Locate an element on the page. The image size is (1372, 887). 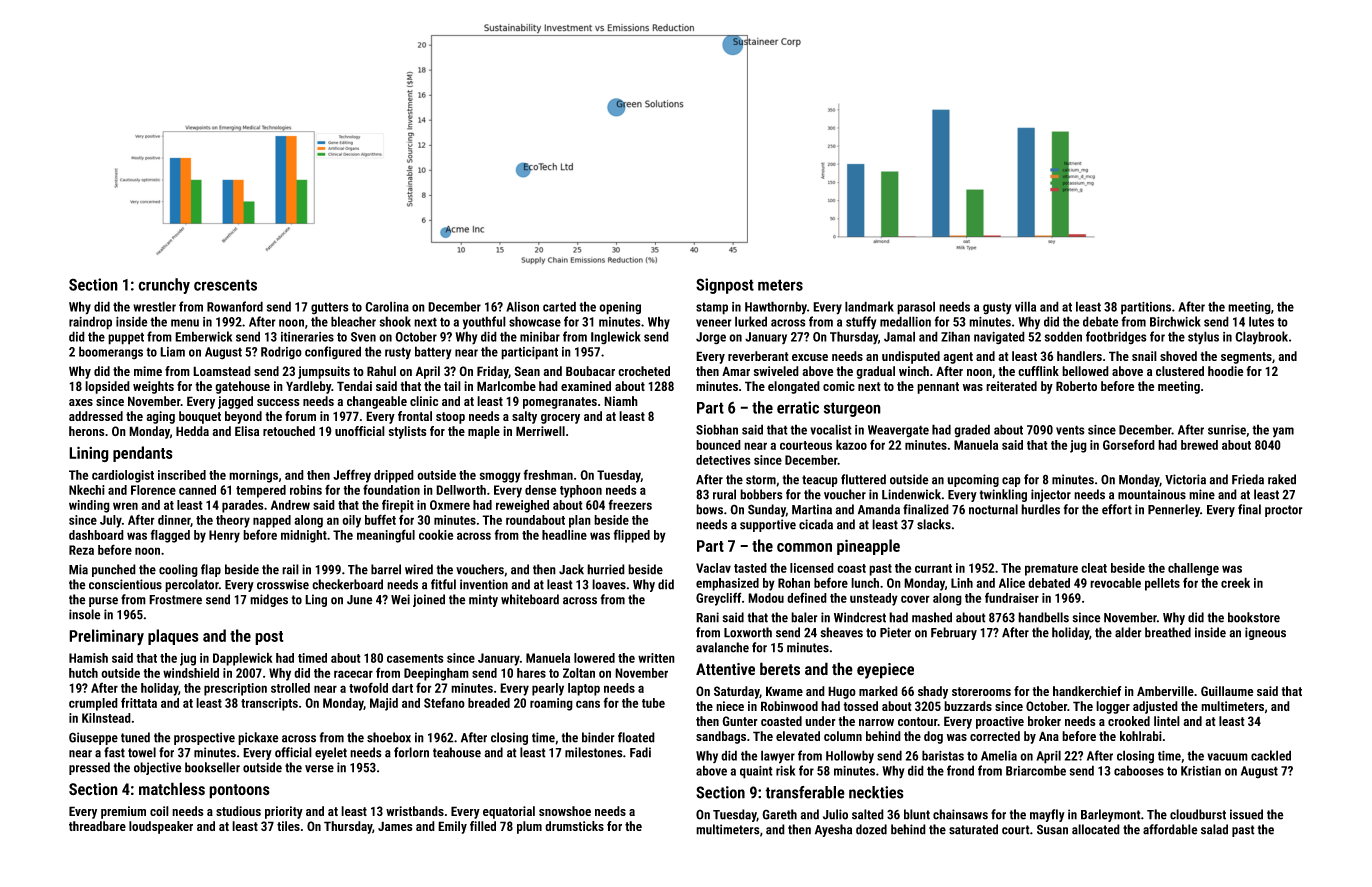
crunchy is located at coordinates (164, 286).
